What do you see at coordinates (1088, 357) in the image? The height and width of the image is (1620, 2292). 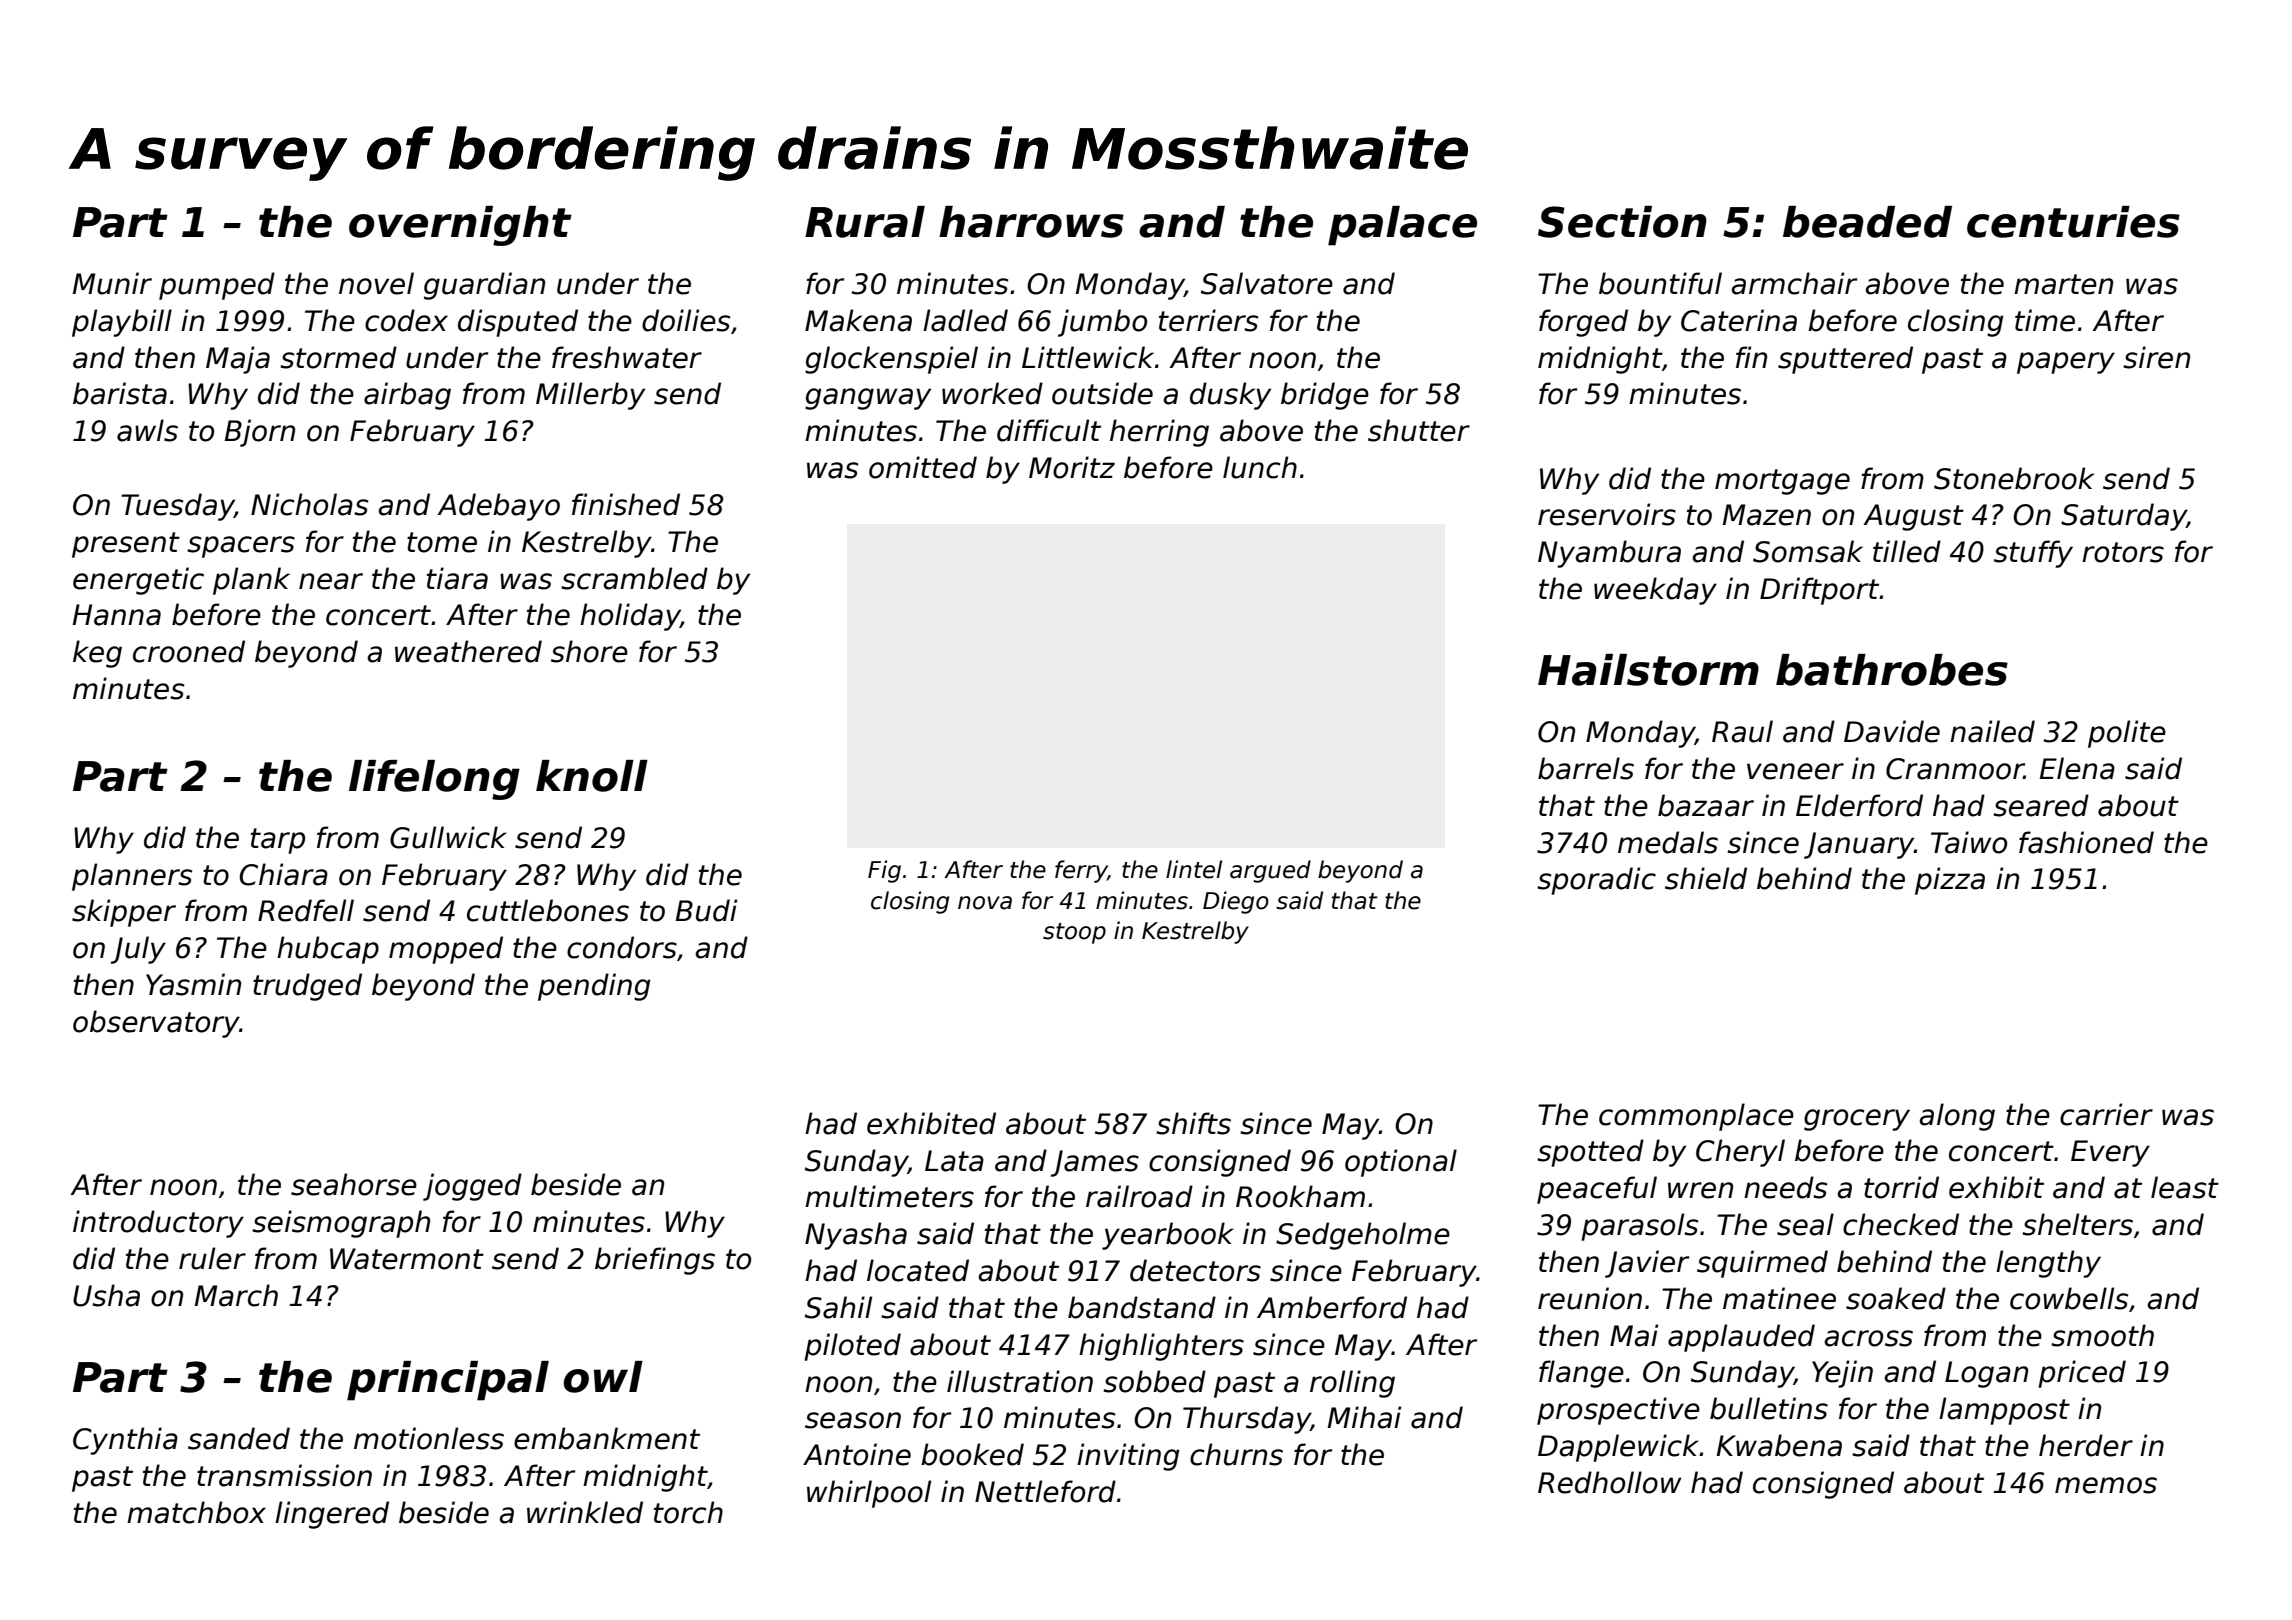 I see `Littlewick` at bounding box center [1088, 357].
